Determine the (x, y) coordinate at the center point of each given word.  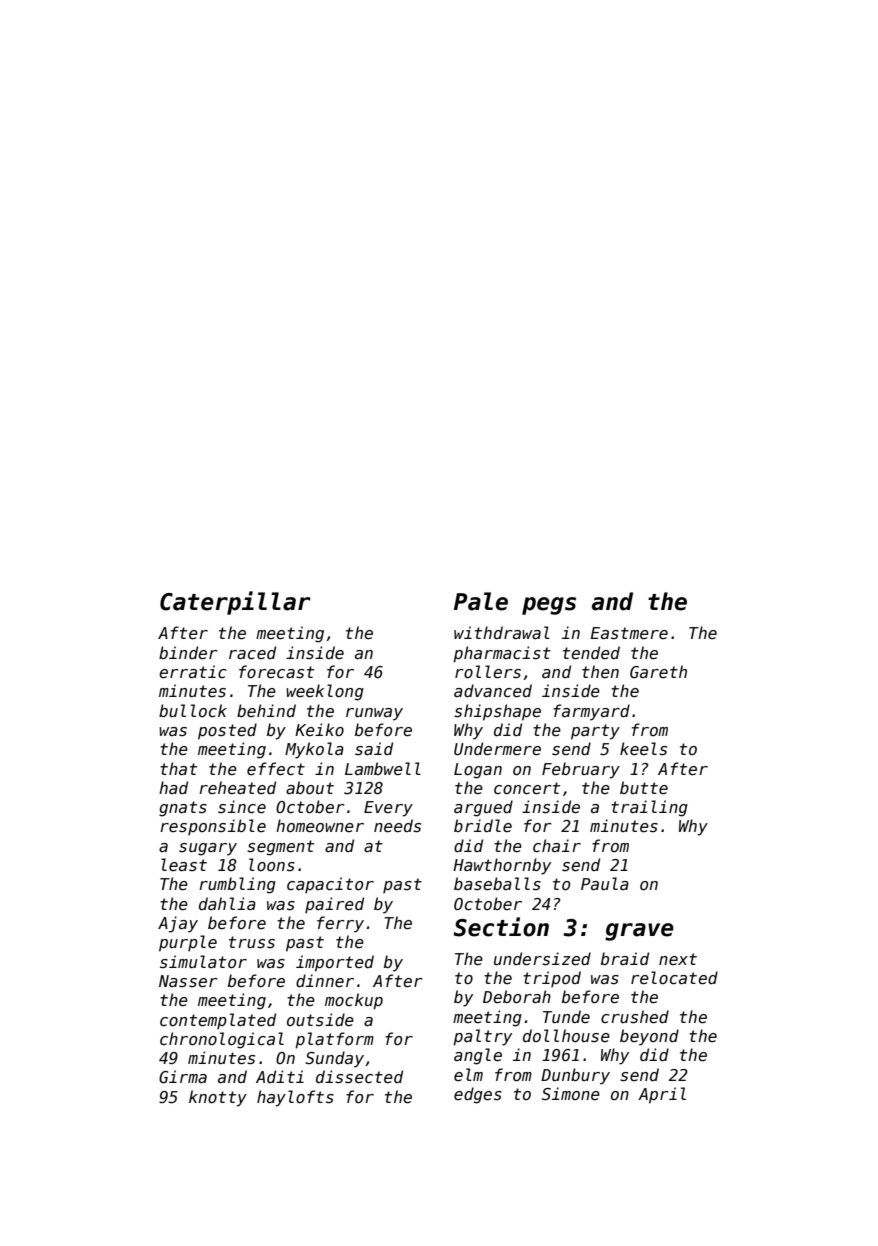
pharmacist (502, 654)
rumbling (237, 885)
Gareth (658, 671)
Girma (183, 1077)
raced (252, 652)
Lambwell (383, 768)
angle (478, 1056)
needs (397, 826)
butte (644, 787)
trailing (649, 808)
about (310, 787)
